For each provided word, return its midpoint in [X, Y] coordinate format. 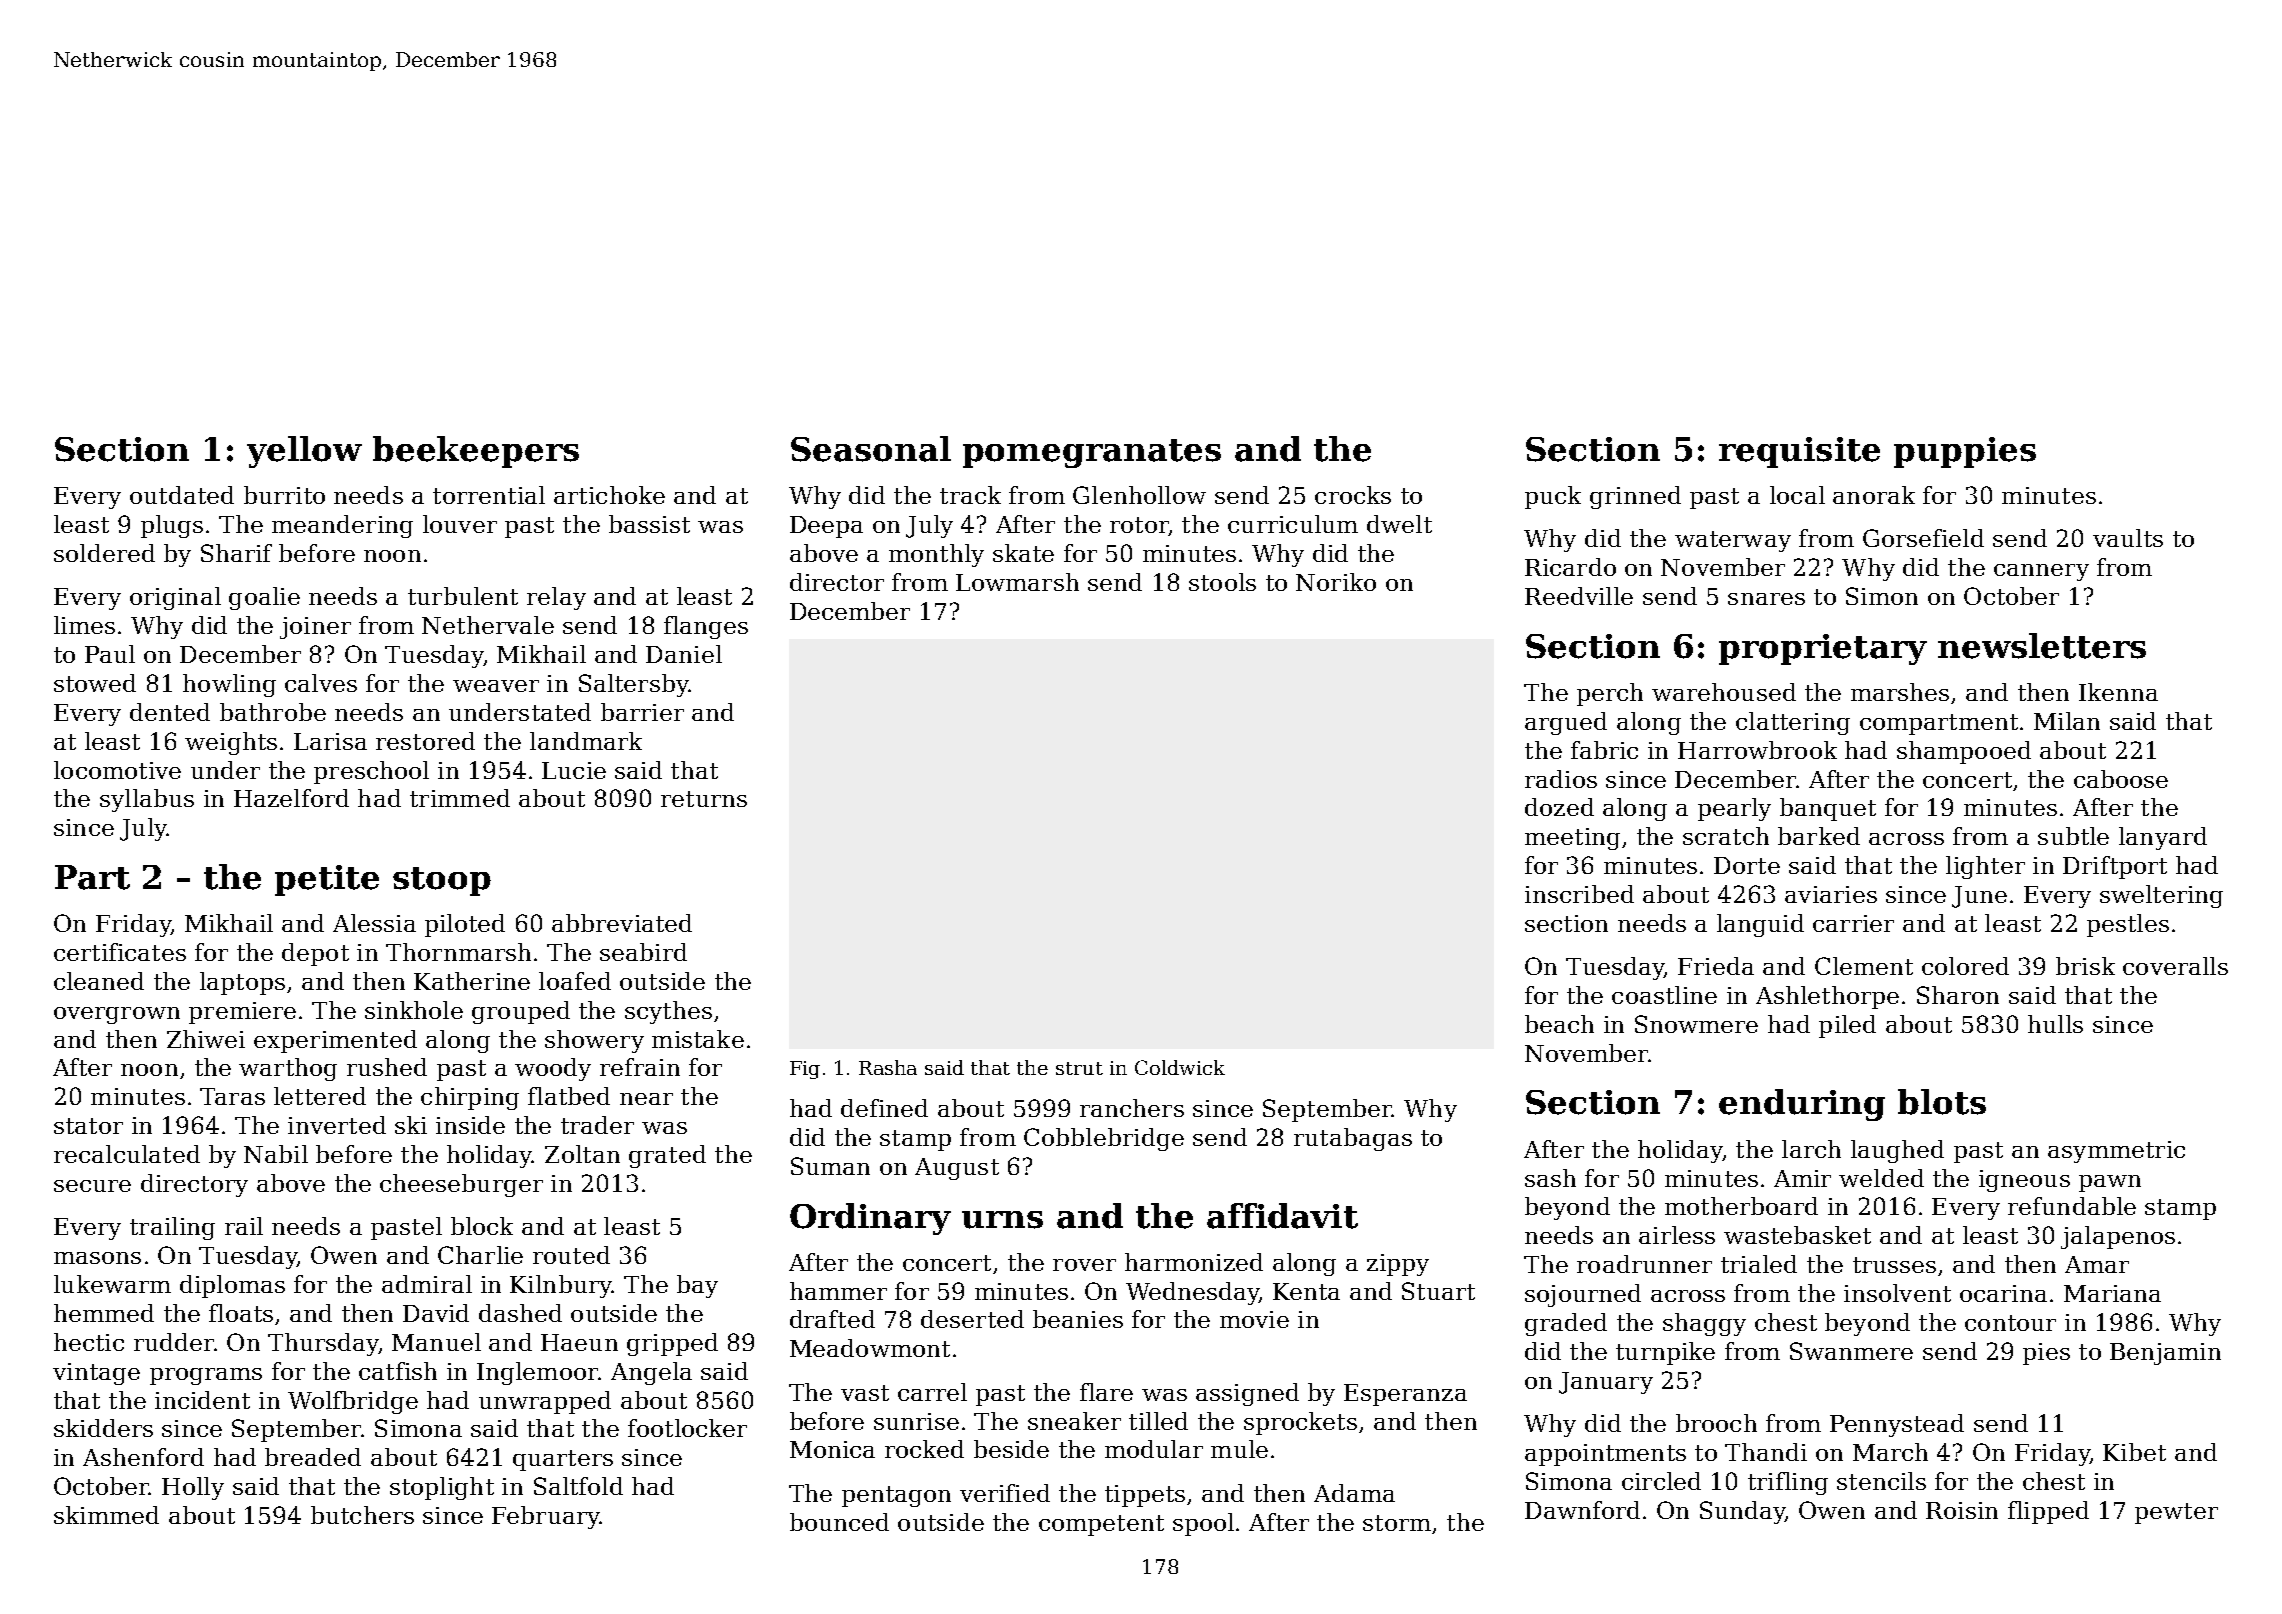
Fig [805, 1070]
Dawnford [1582, 1510]
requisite [1799, 452]
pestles [2128, 925]
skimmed [106, 1515]
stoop [442, 881]
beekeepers [476, 452]
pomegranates [1092, 453]
